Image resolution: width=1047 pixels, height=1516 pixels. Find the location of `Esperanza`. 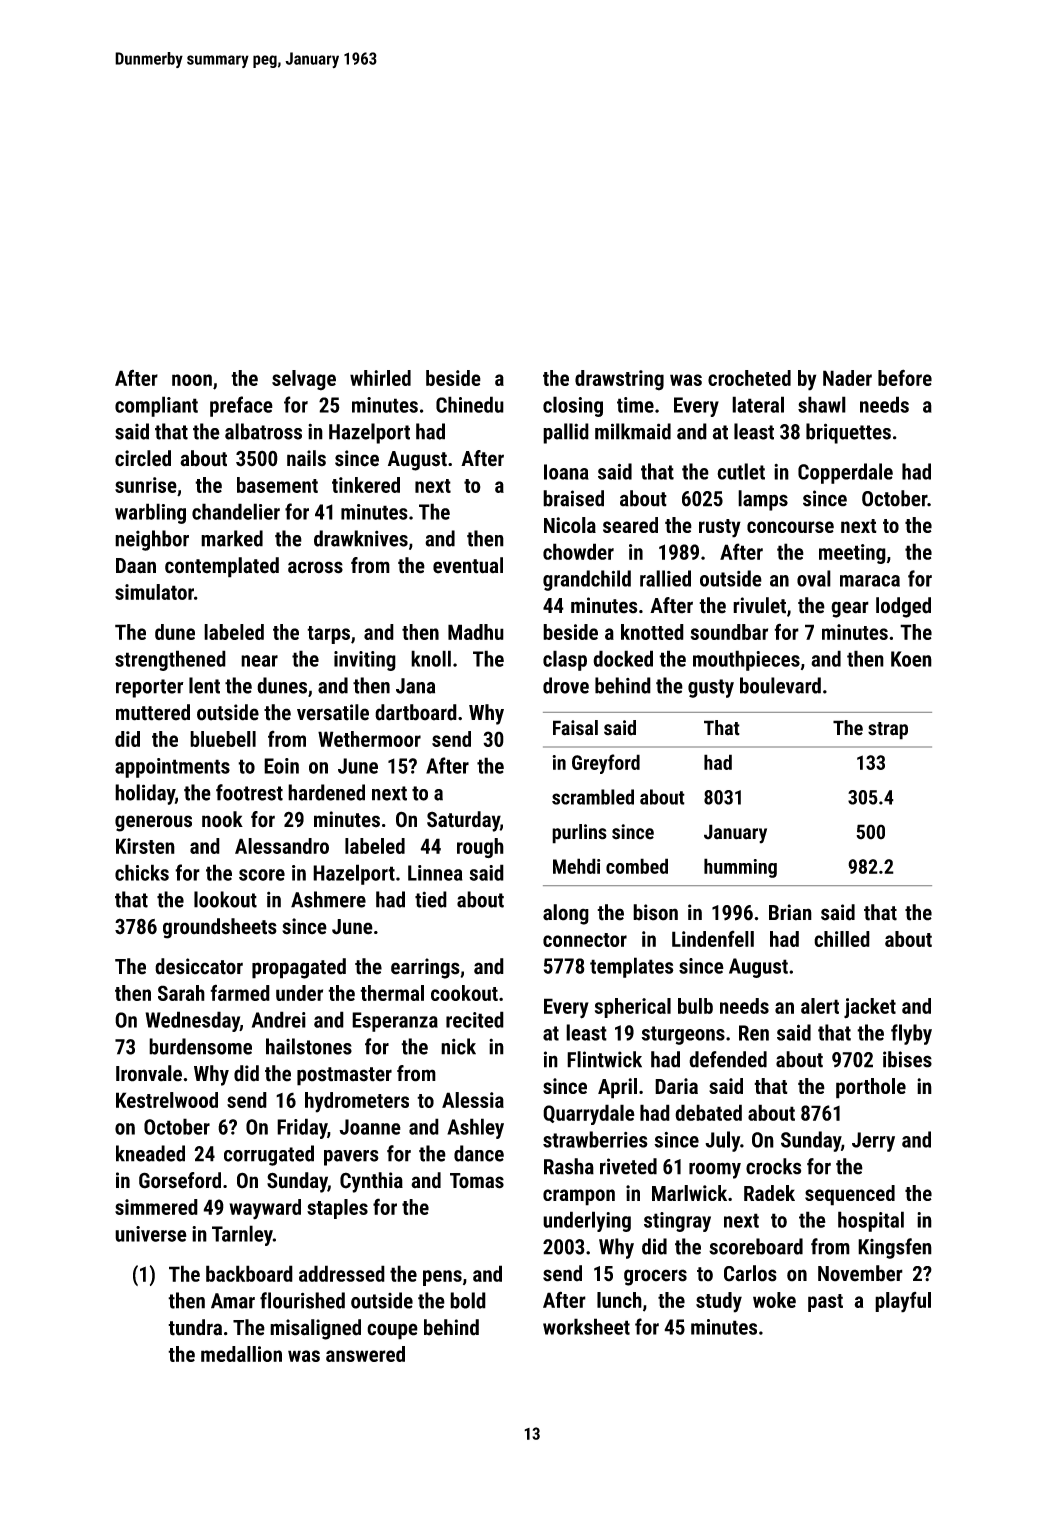

Esperanza is located at coordinates (395, 1022).
